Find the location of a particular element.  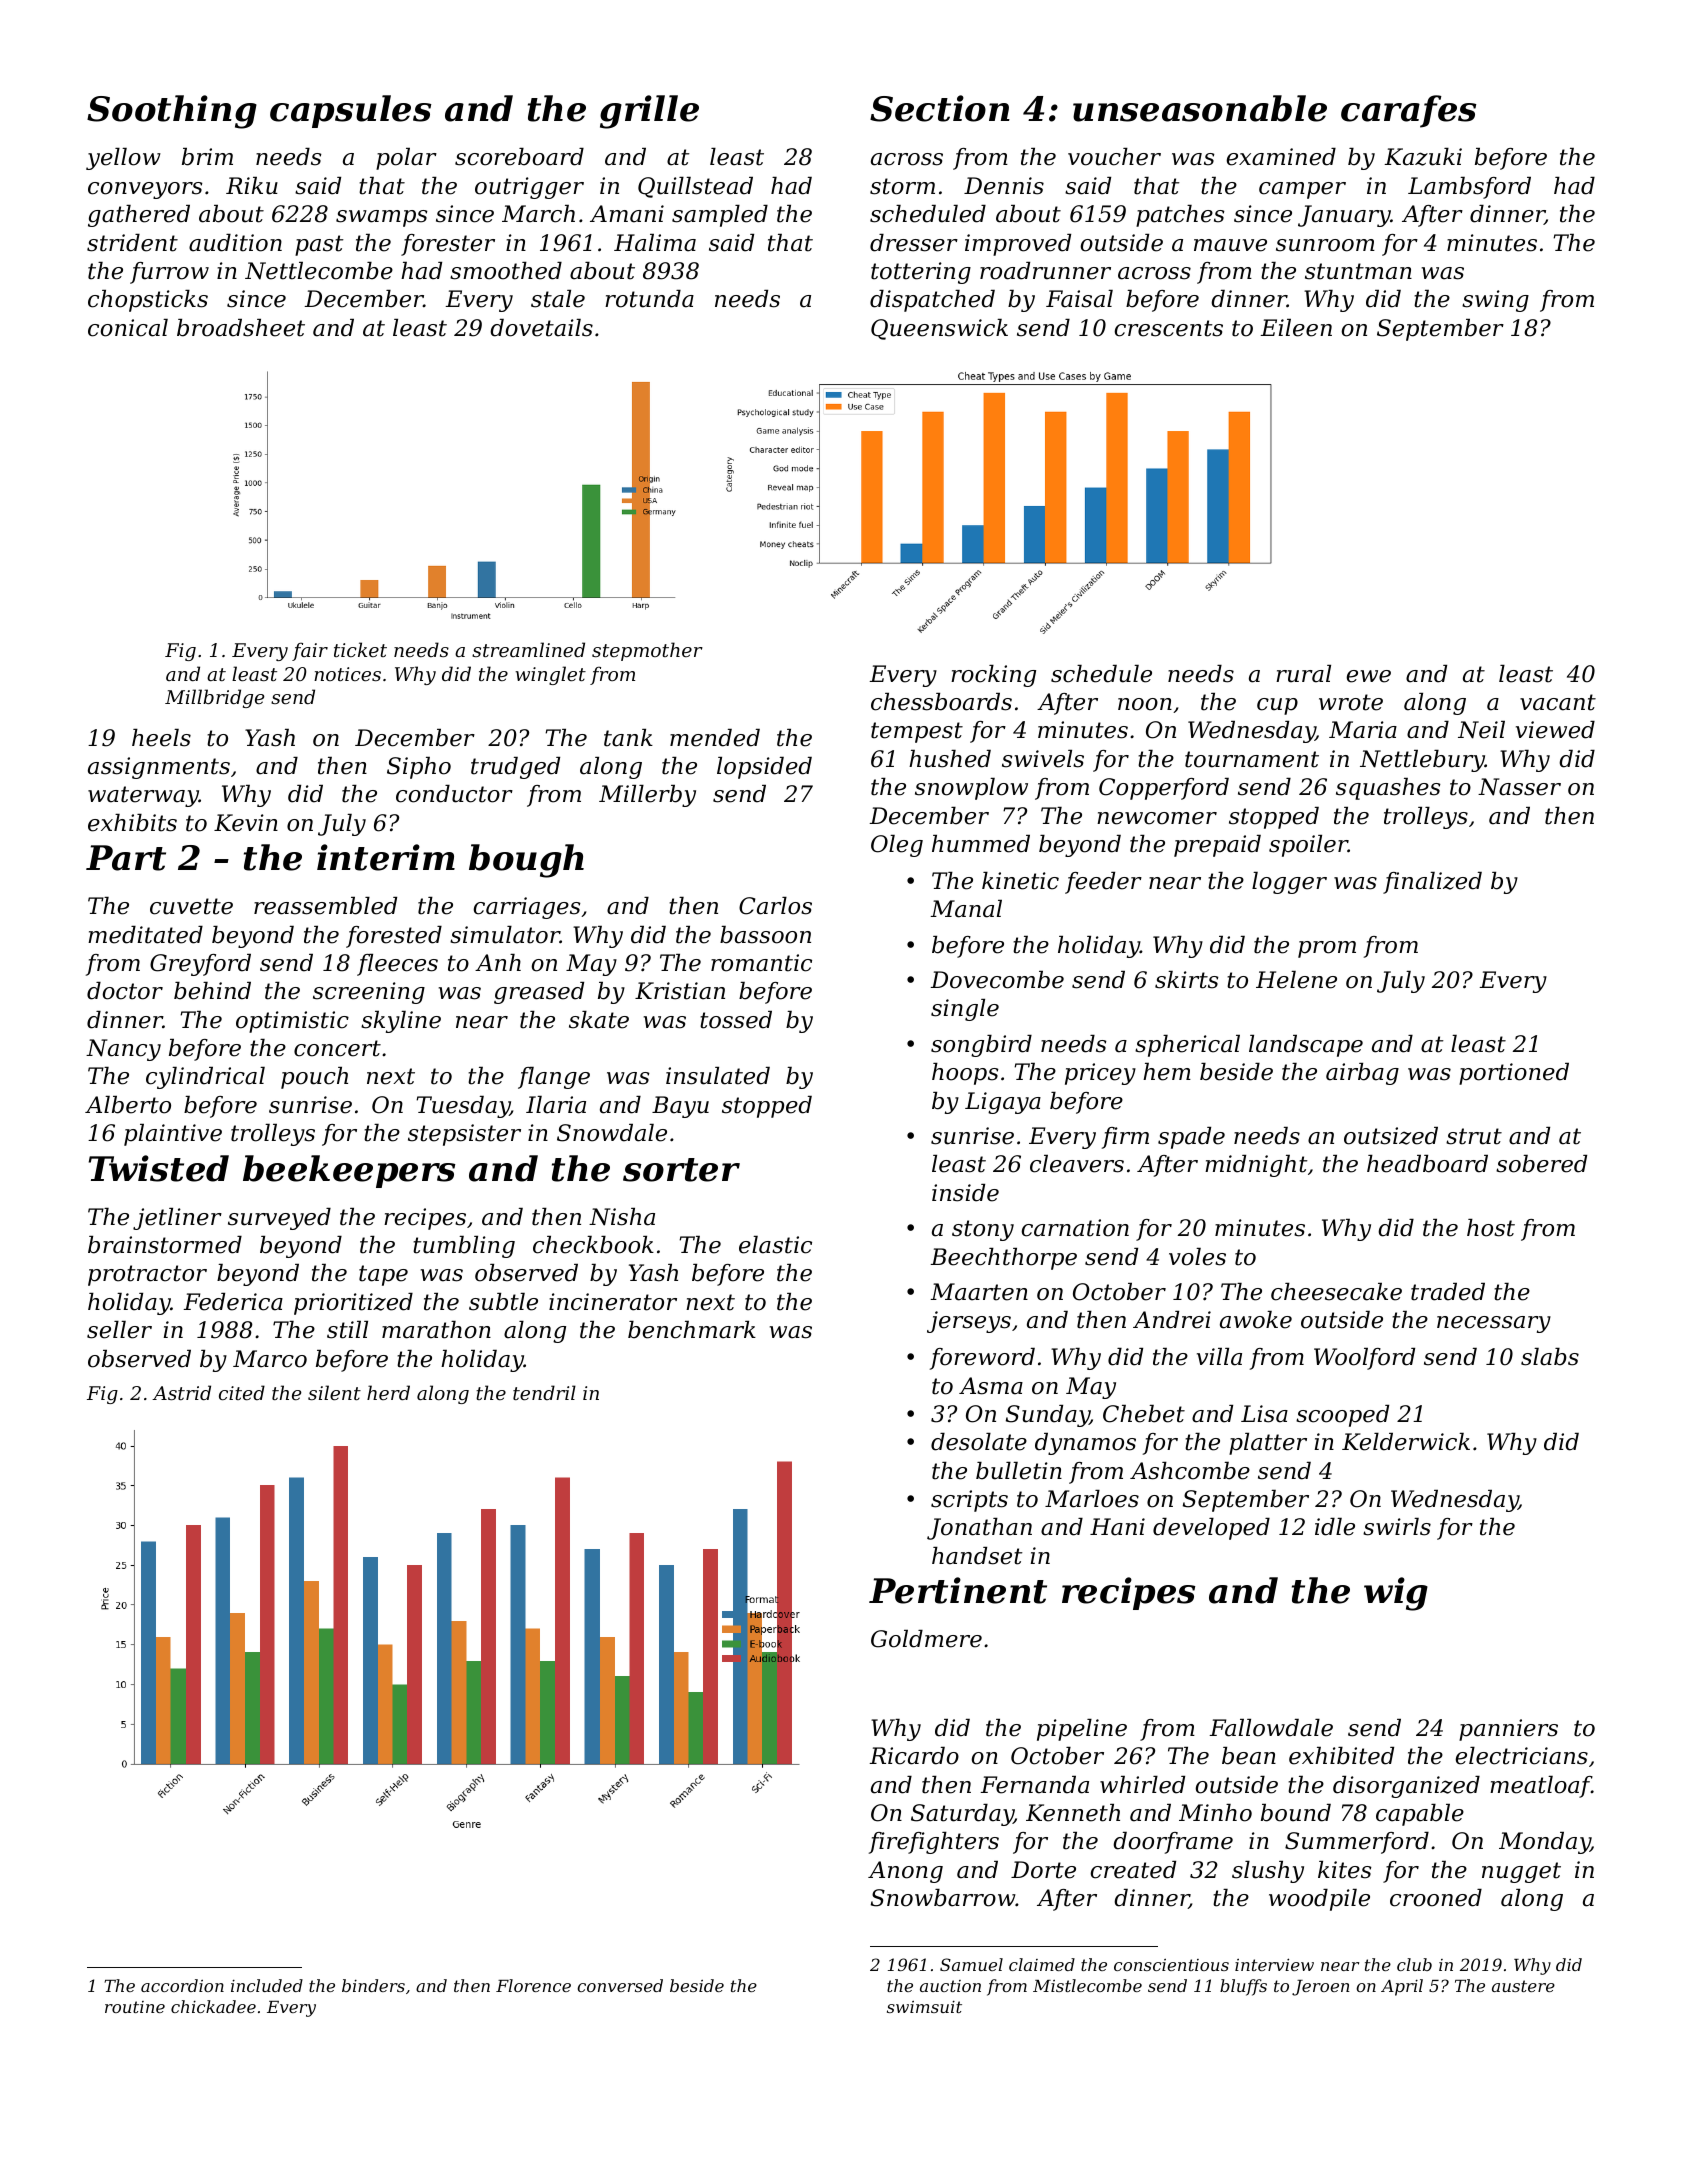

accordion is located at coordinates (182, 1985).
